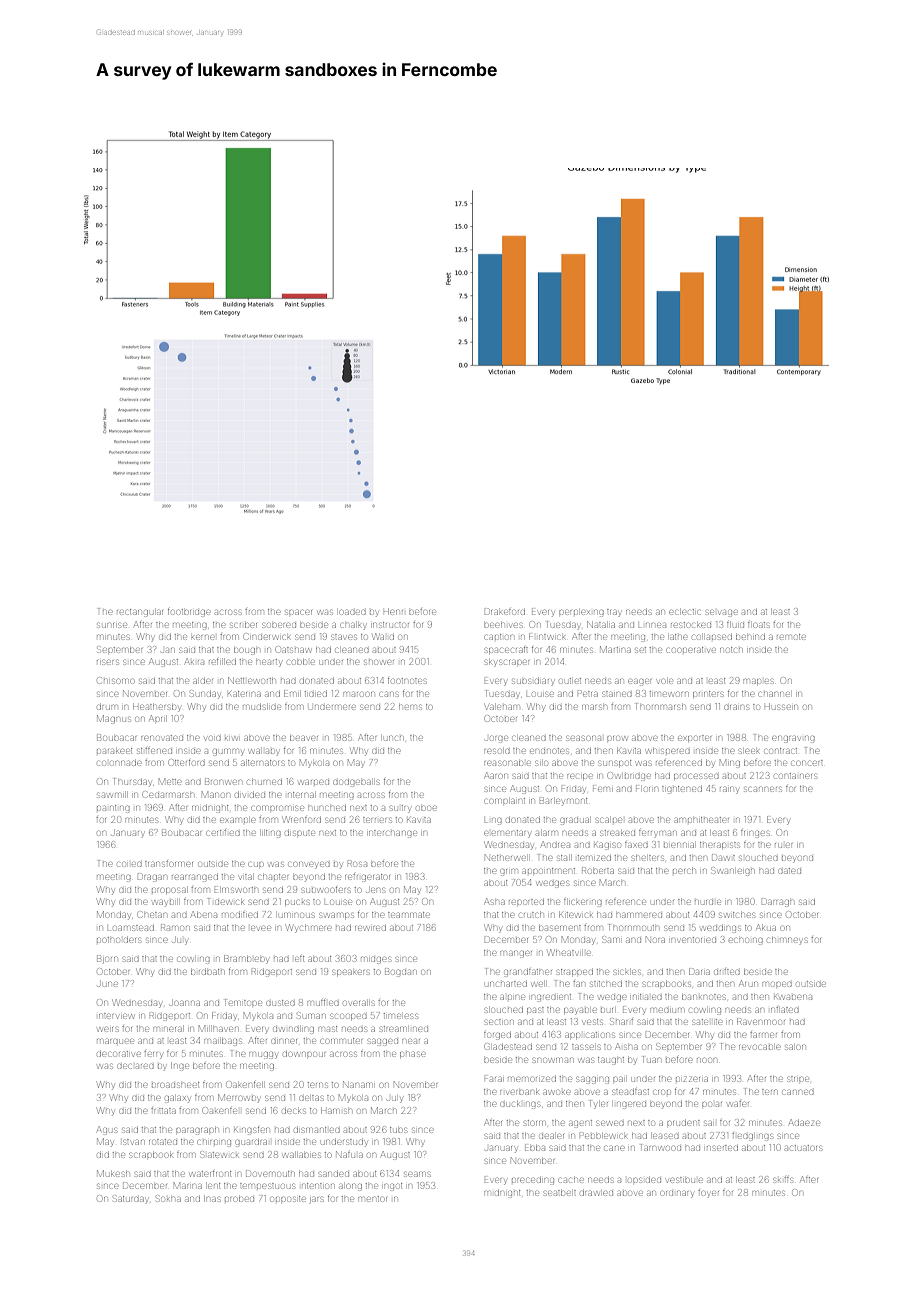 This screenshot has height=1308, width=924. What do you see at coordinates (497, 1036) in the screenshot?
I see `forged` at bounding box center [497, 1036].
